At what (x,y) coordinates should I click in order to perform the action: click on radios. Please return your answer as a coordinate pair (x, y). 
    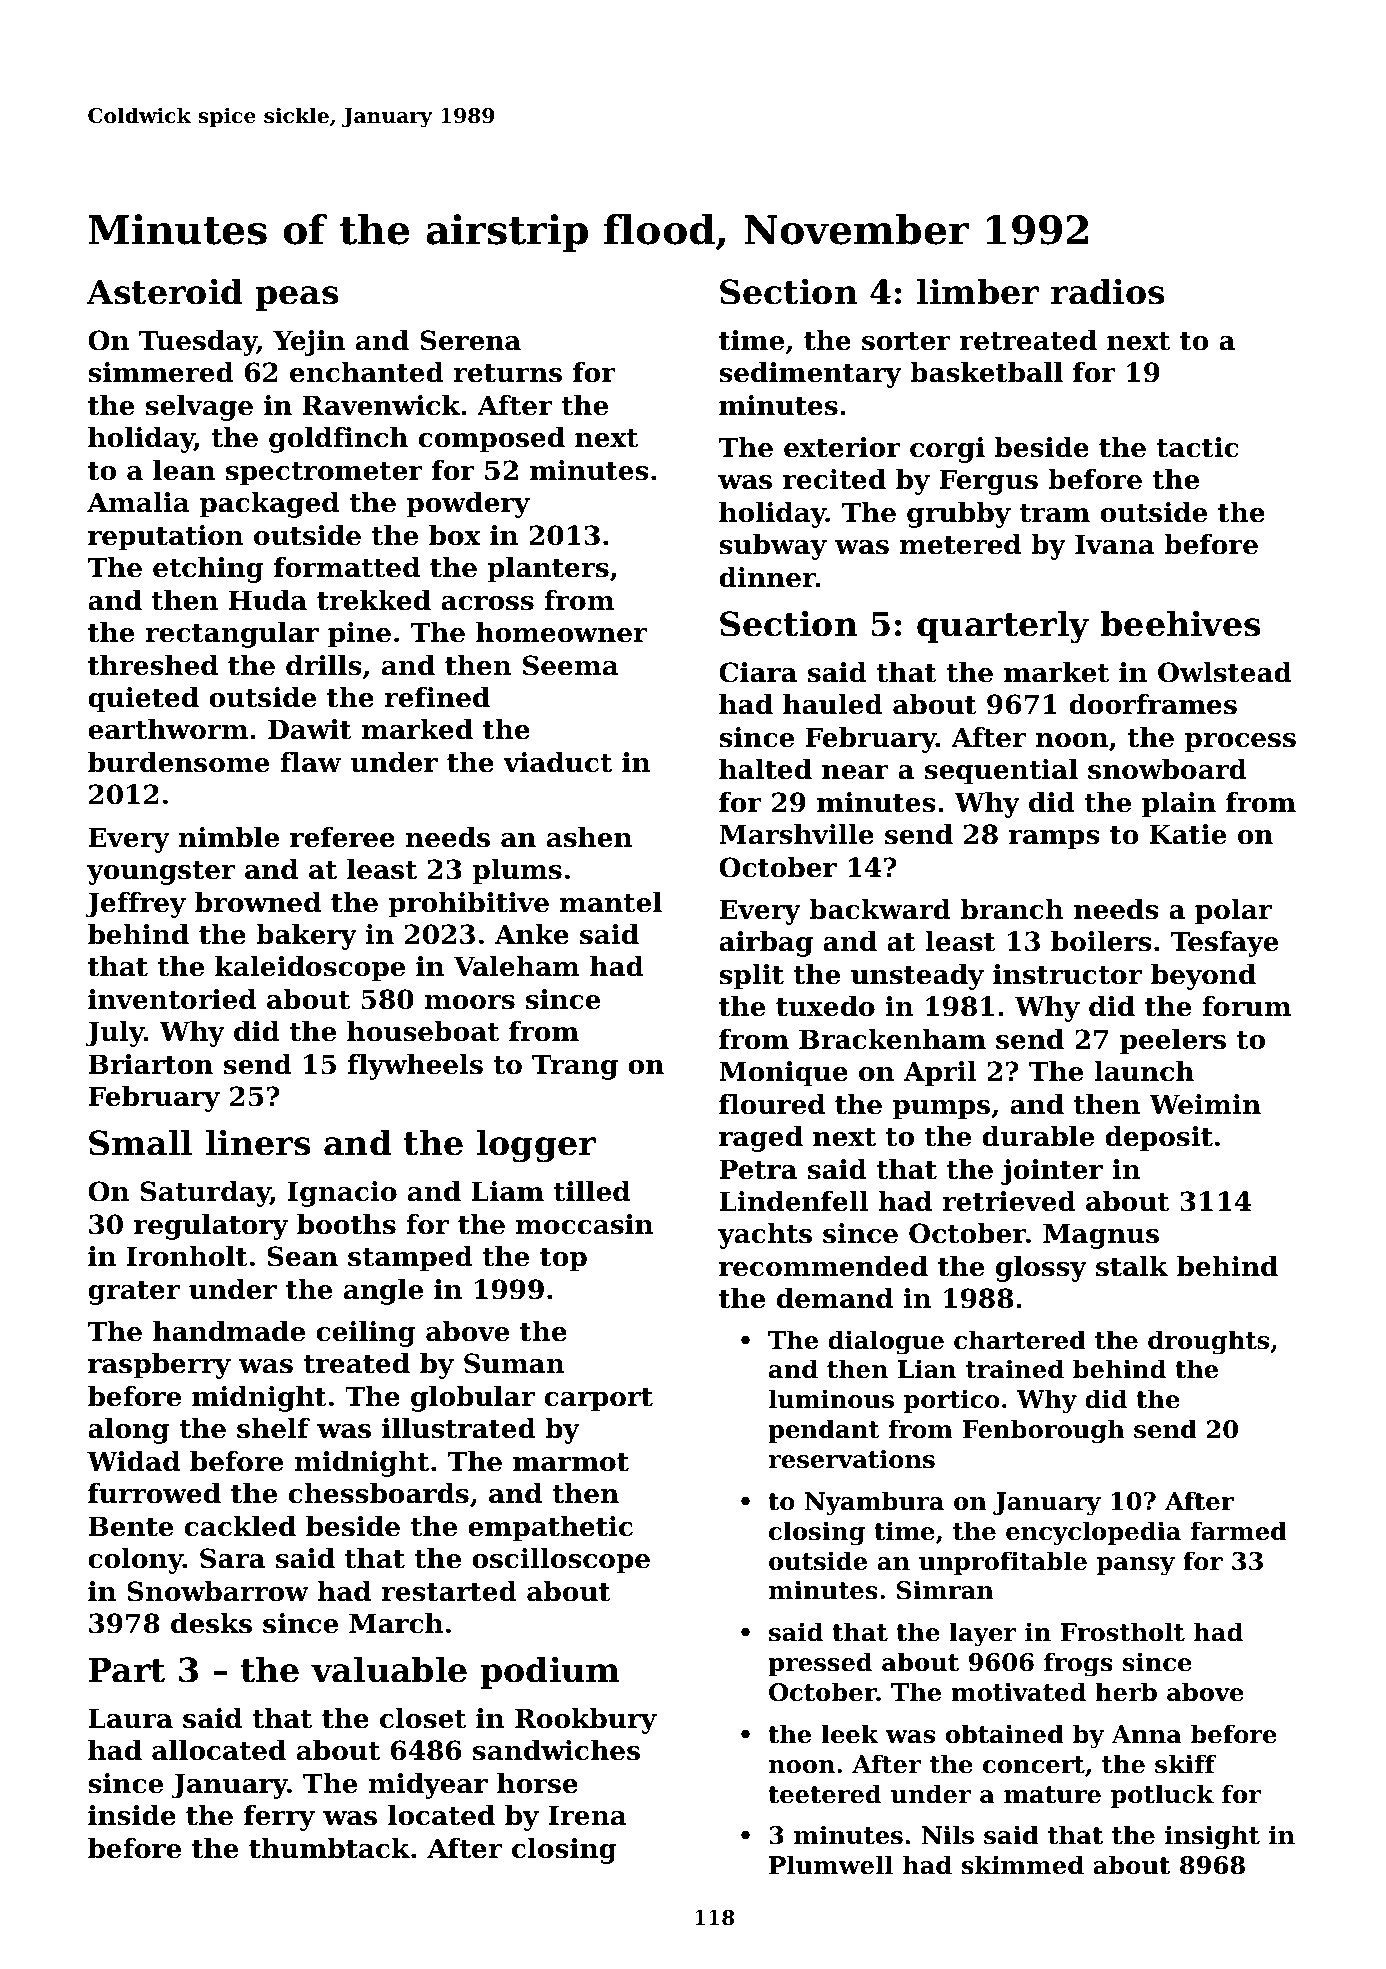
    Looking at the image, I should click on (1108, 291).
